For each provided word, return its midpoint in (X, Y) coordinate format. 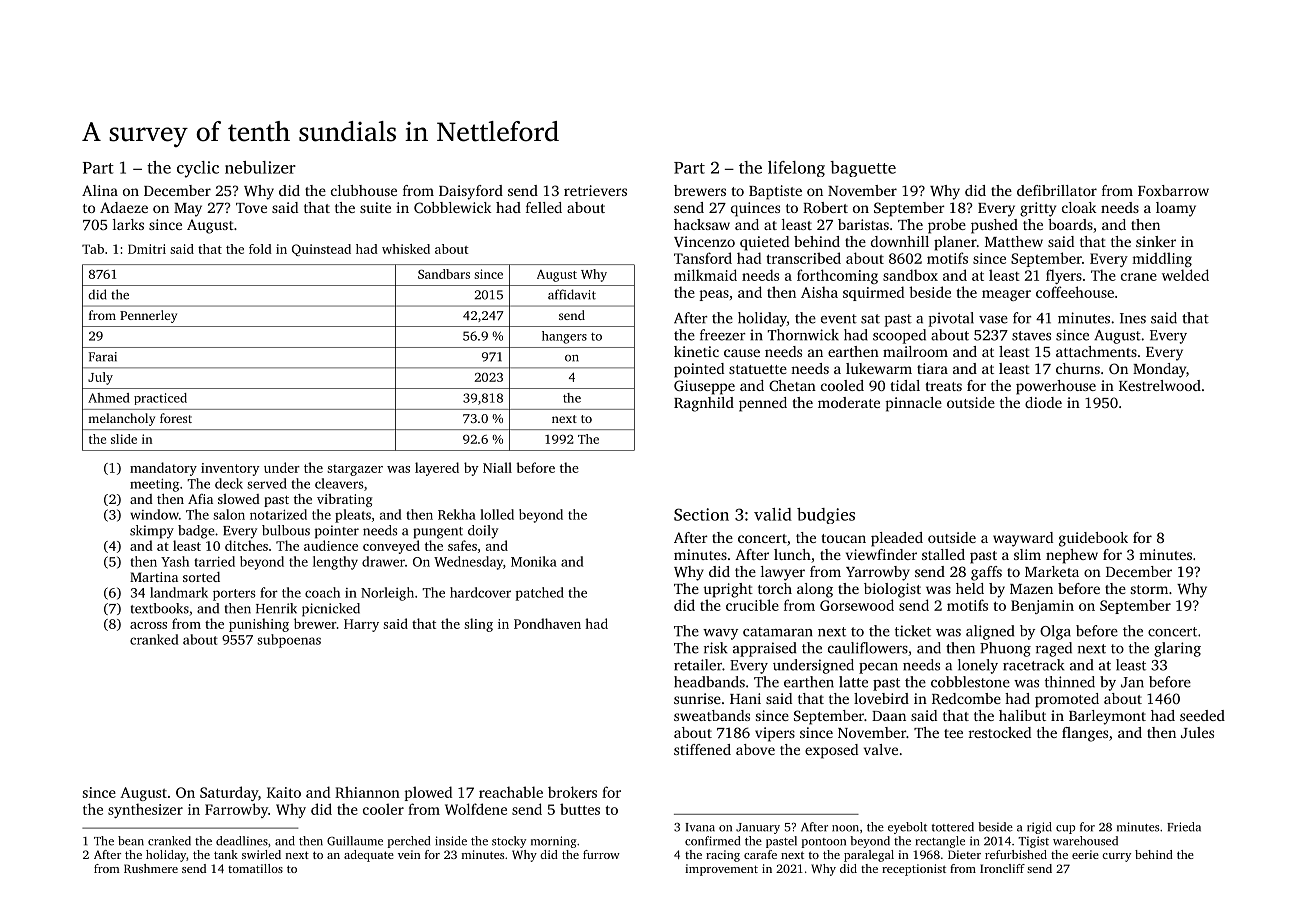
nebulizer (260, 167)
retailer (698, 665)
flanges (1085, 734)
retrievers (595, 190)
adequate (369, 856)
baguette (863, 169)
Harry (361, 625)
